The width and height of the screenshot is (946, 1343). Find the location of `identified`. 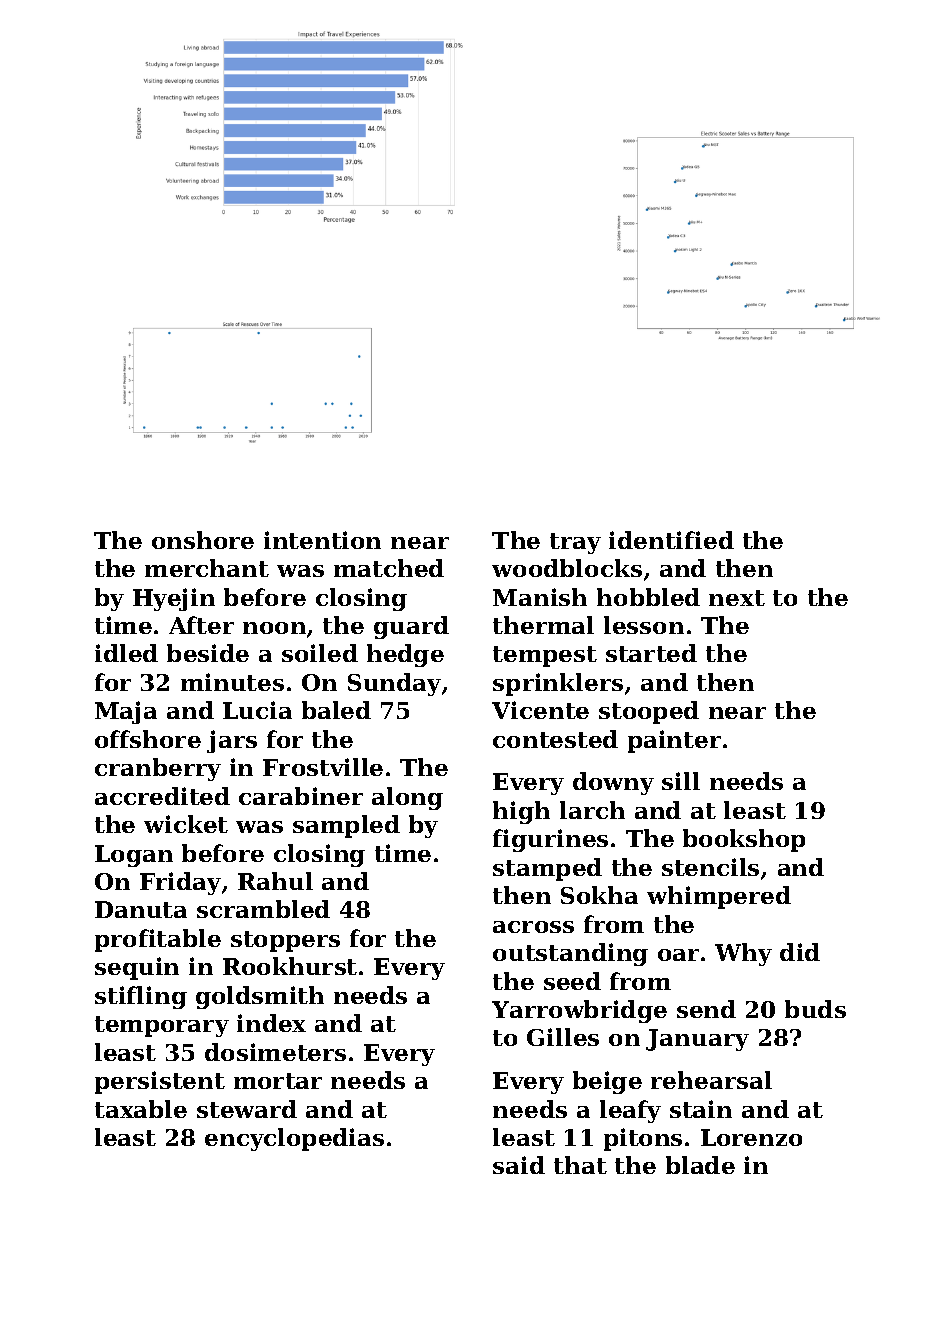

identified is located at coordinates (671, 540).
